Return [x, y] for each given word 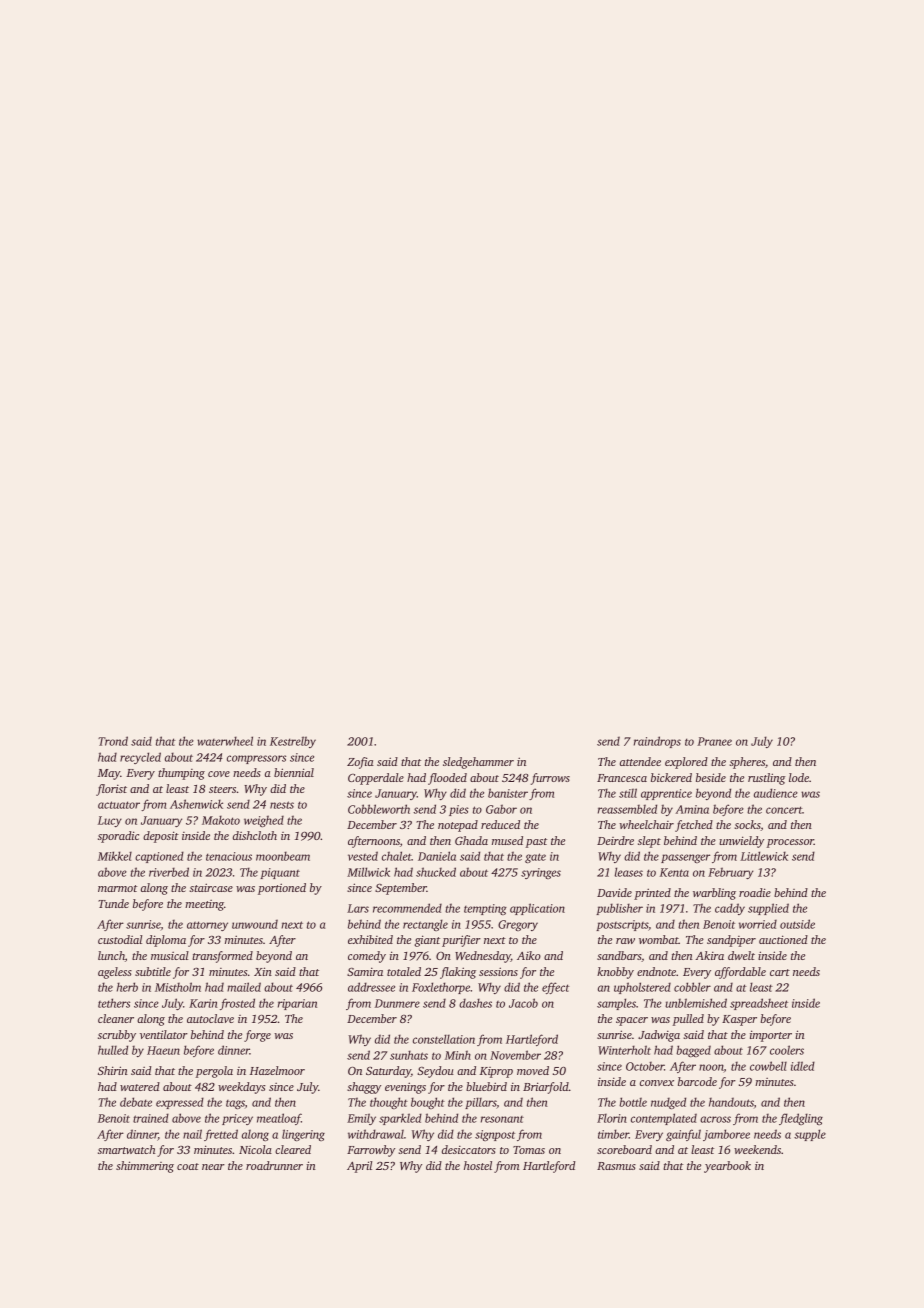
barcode [697, 1081]
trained [151, 1118]
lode [799, 777]
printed [652, 894]
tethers [114, 1003]
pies [459, 810]
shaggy [364, 1088]
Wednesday [483, 957]
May [109, 774]
